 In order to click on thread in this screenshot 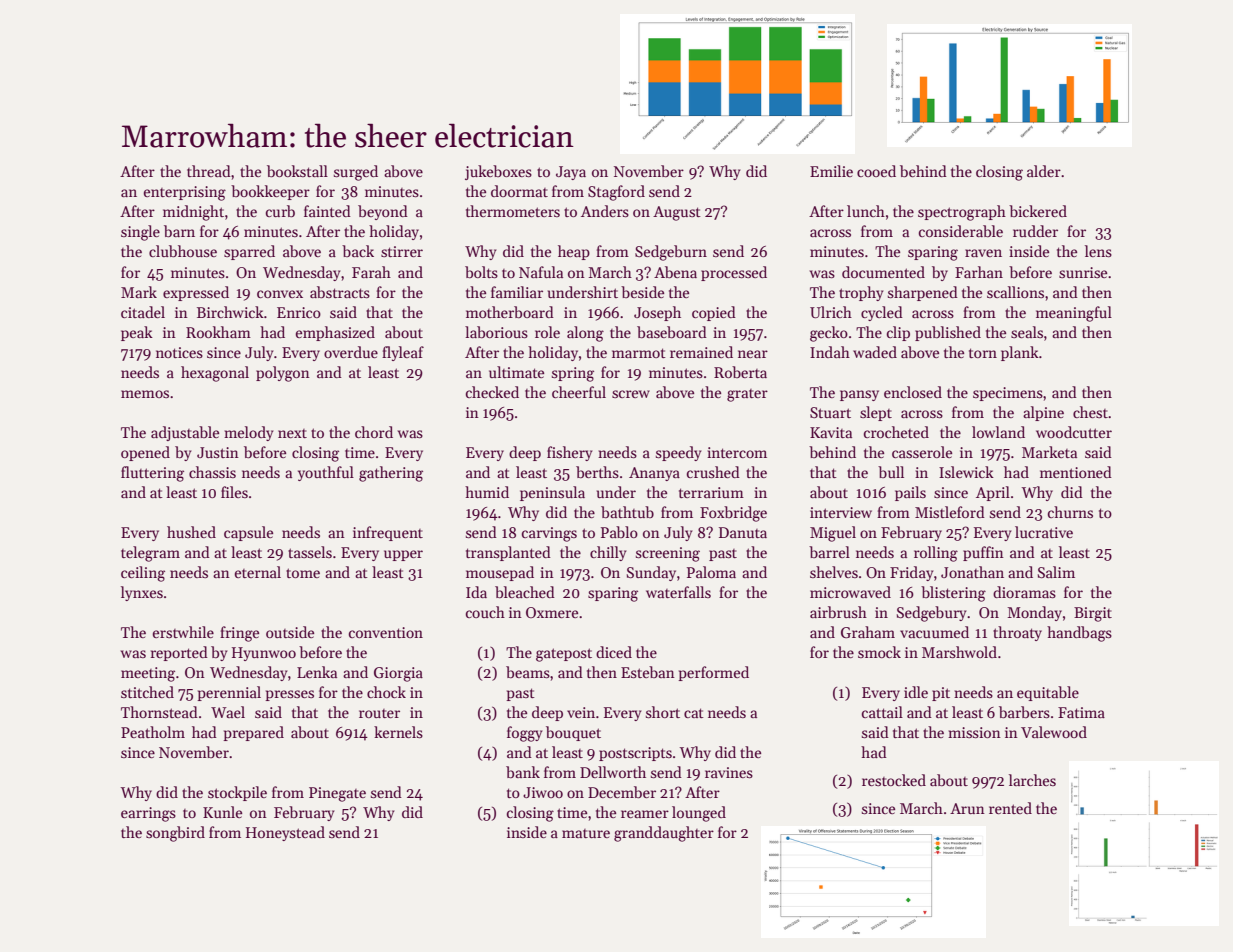, I will do `click(209, 171)`.
